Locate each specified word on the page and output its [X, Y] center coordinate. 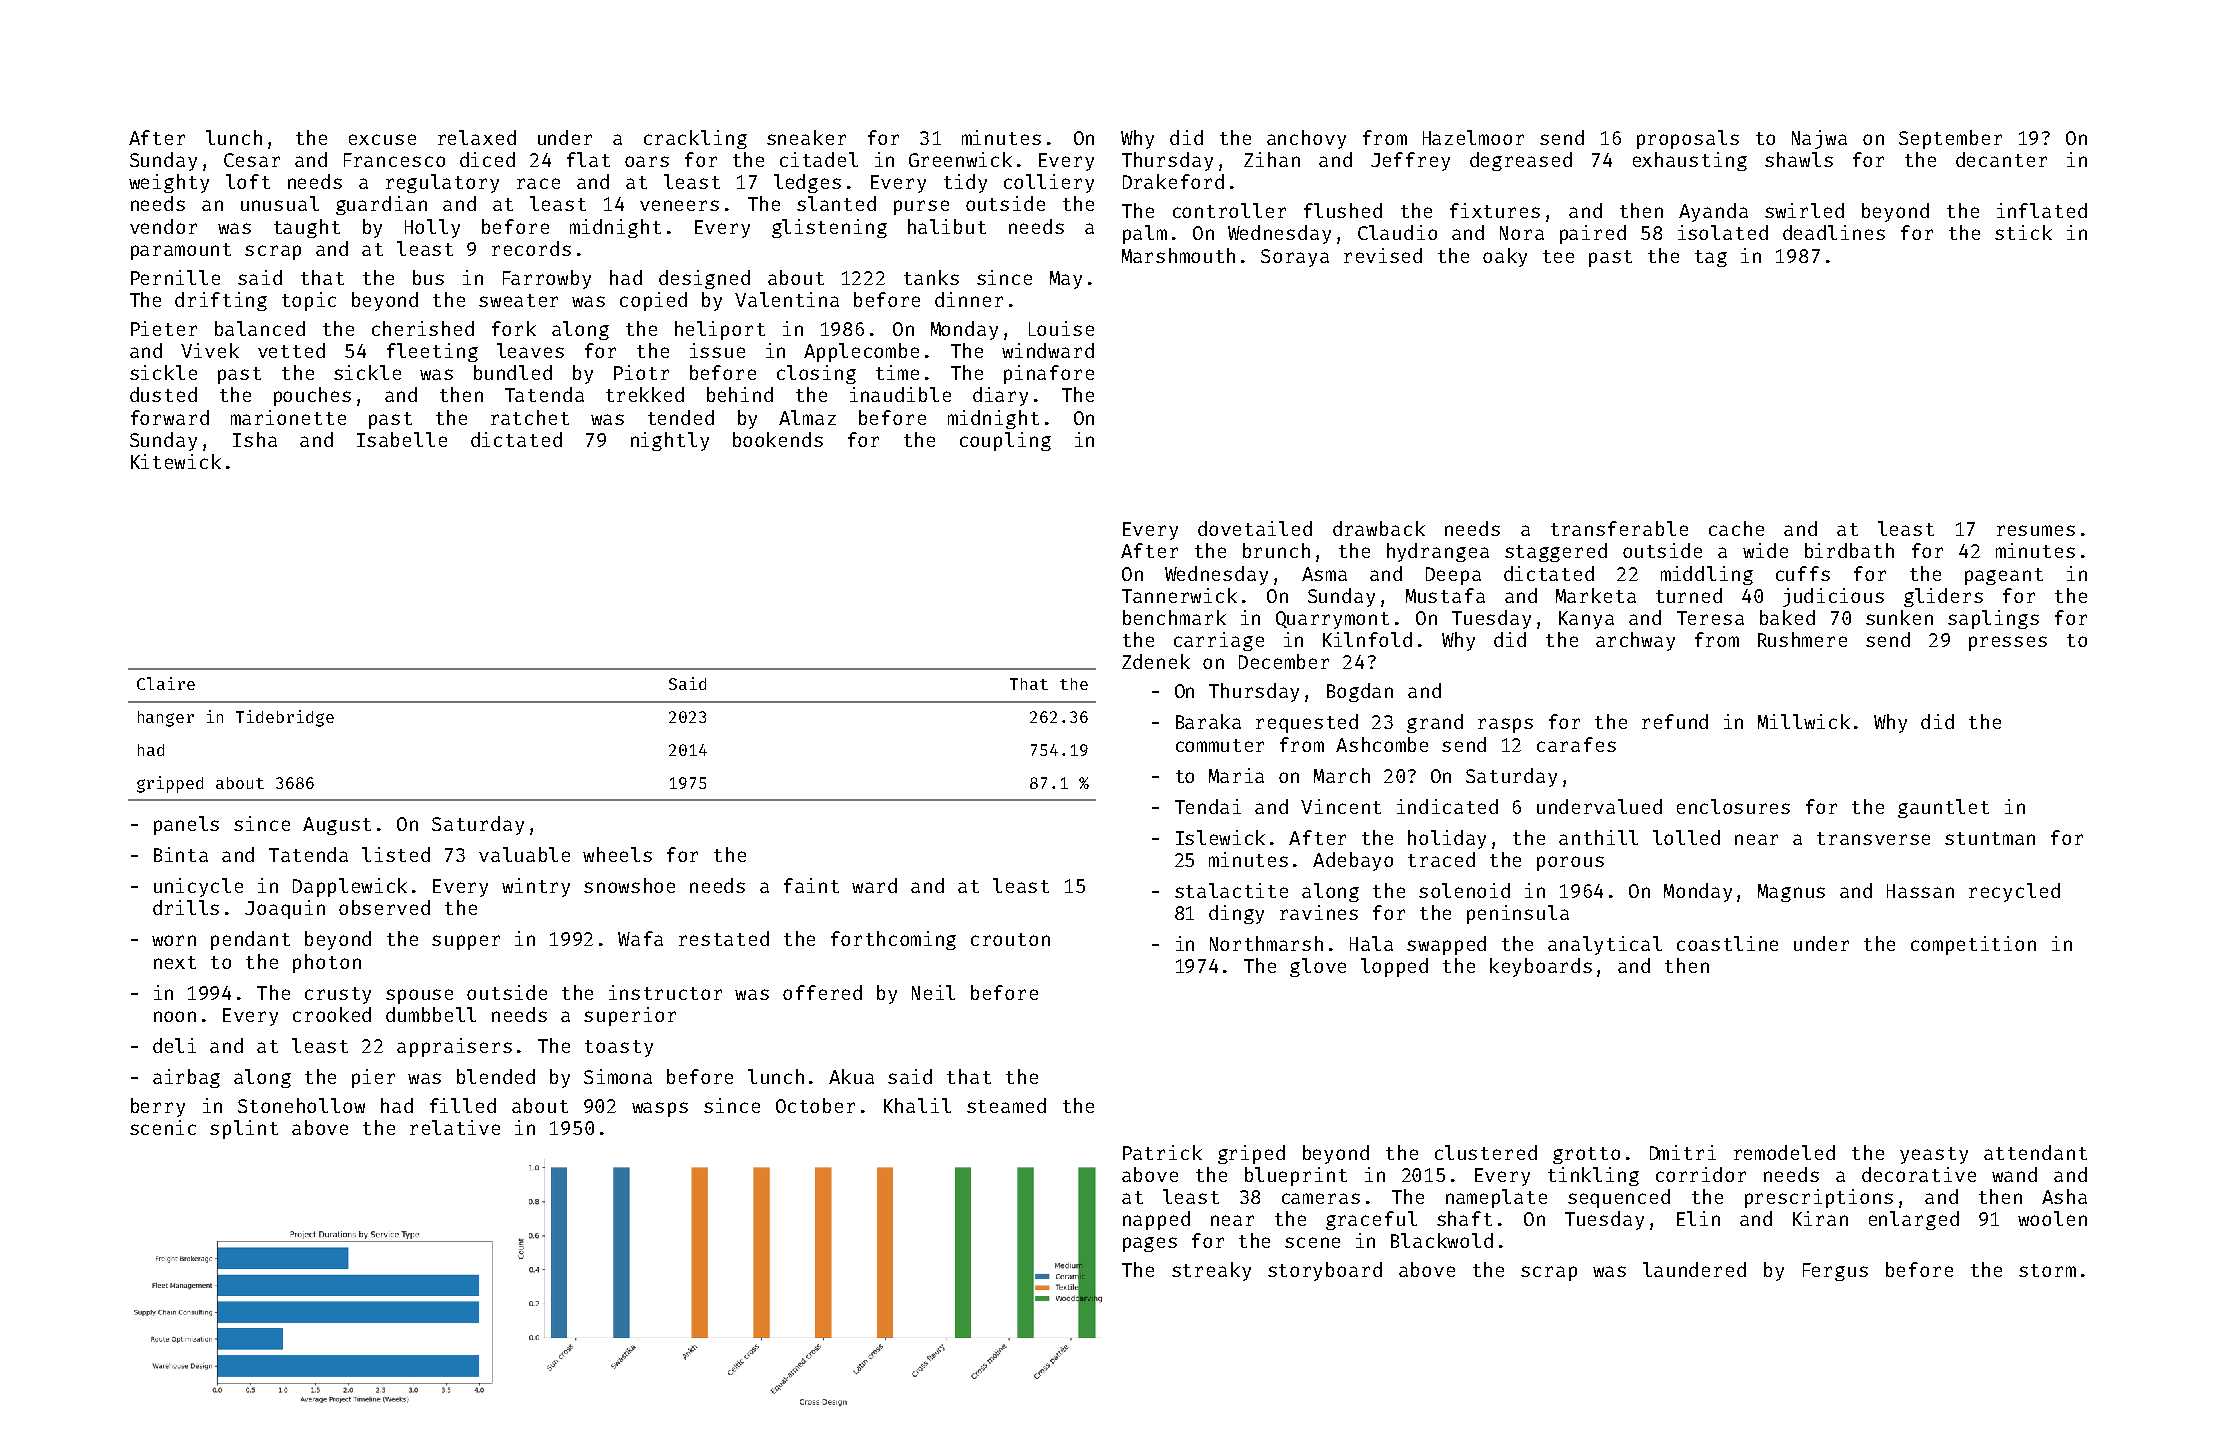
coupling [1005, 441]
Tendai [1208, 806]
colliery [1049, 183]
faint [811, 885]
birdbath [1849, 550]
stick [2023, 232]
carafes [1576, 744]
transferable [1619, 528]
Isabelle [402, 439]
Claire [166, 683]
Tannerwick [1179, 595]
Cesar [252, 160]
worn [174, 940]
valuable [524, 854]
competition [1973, 945]
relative [455, 1127]
